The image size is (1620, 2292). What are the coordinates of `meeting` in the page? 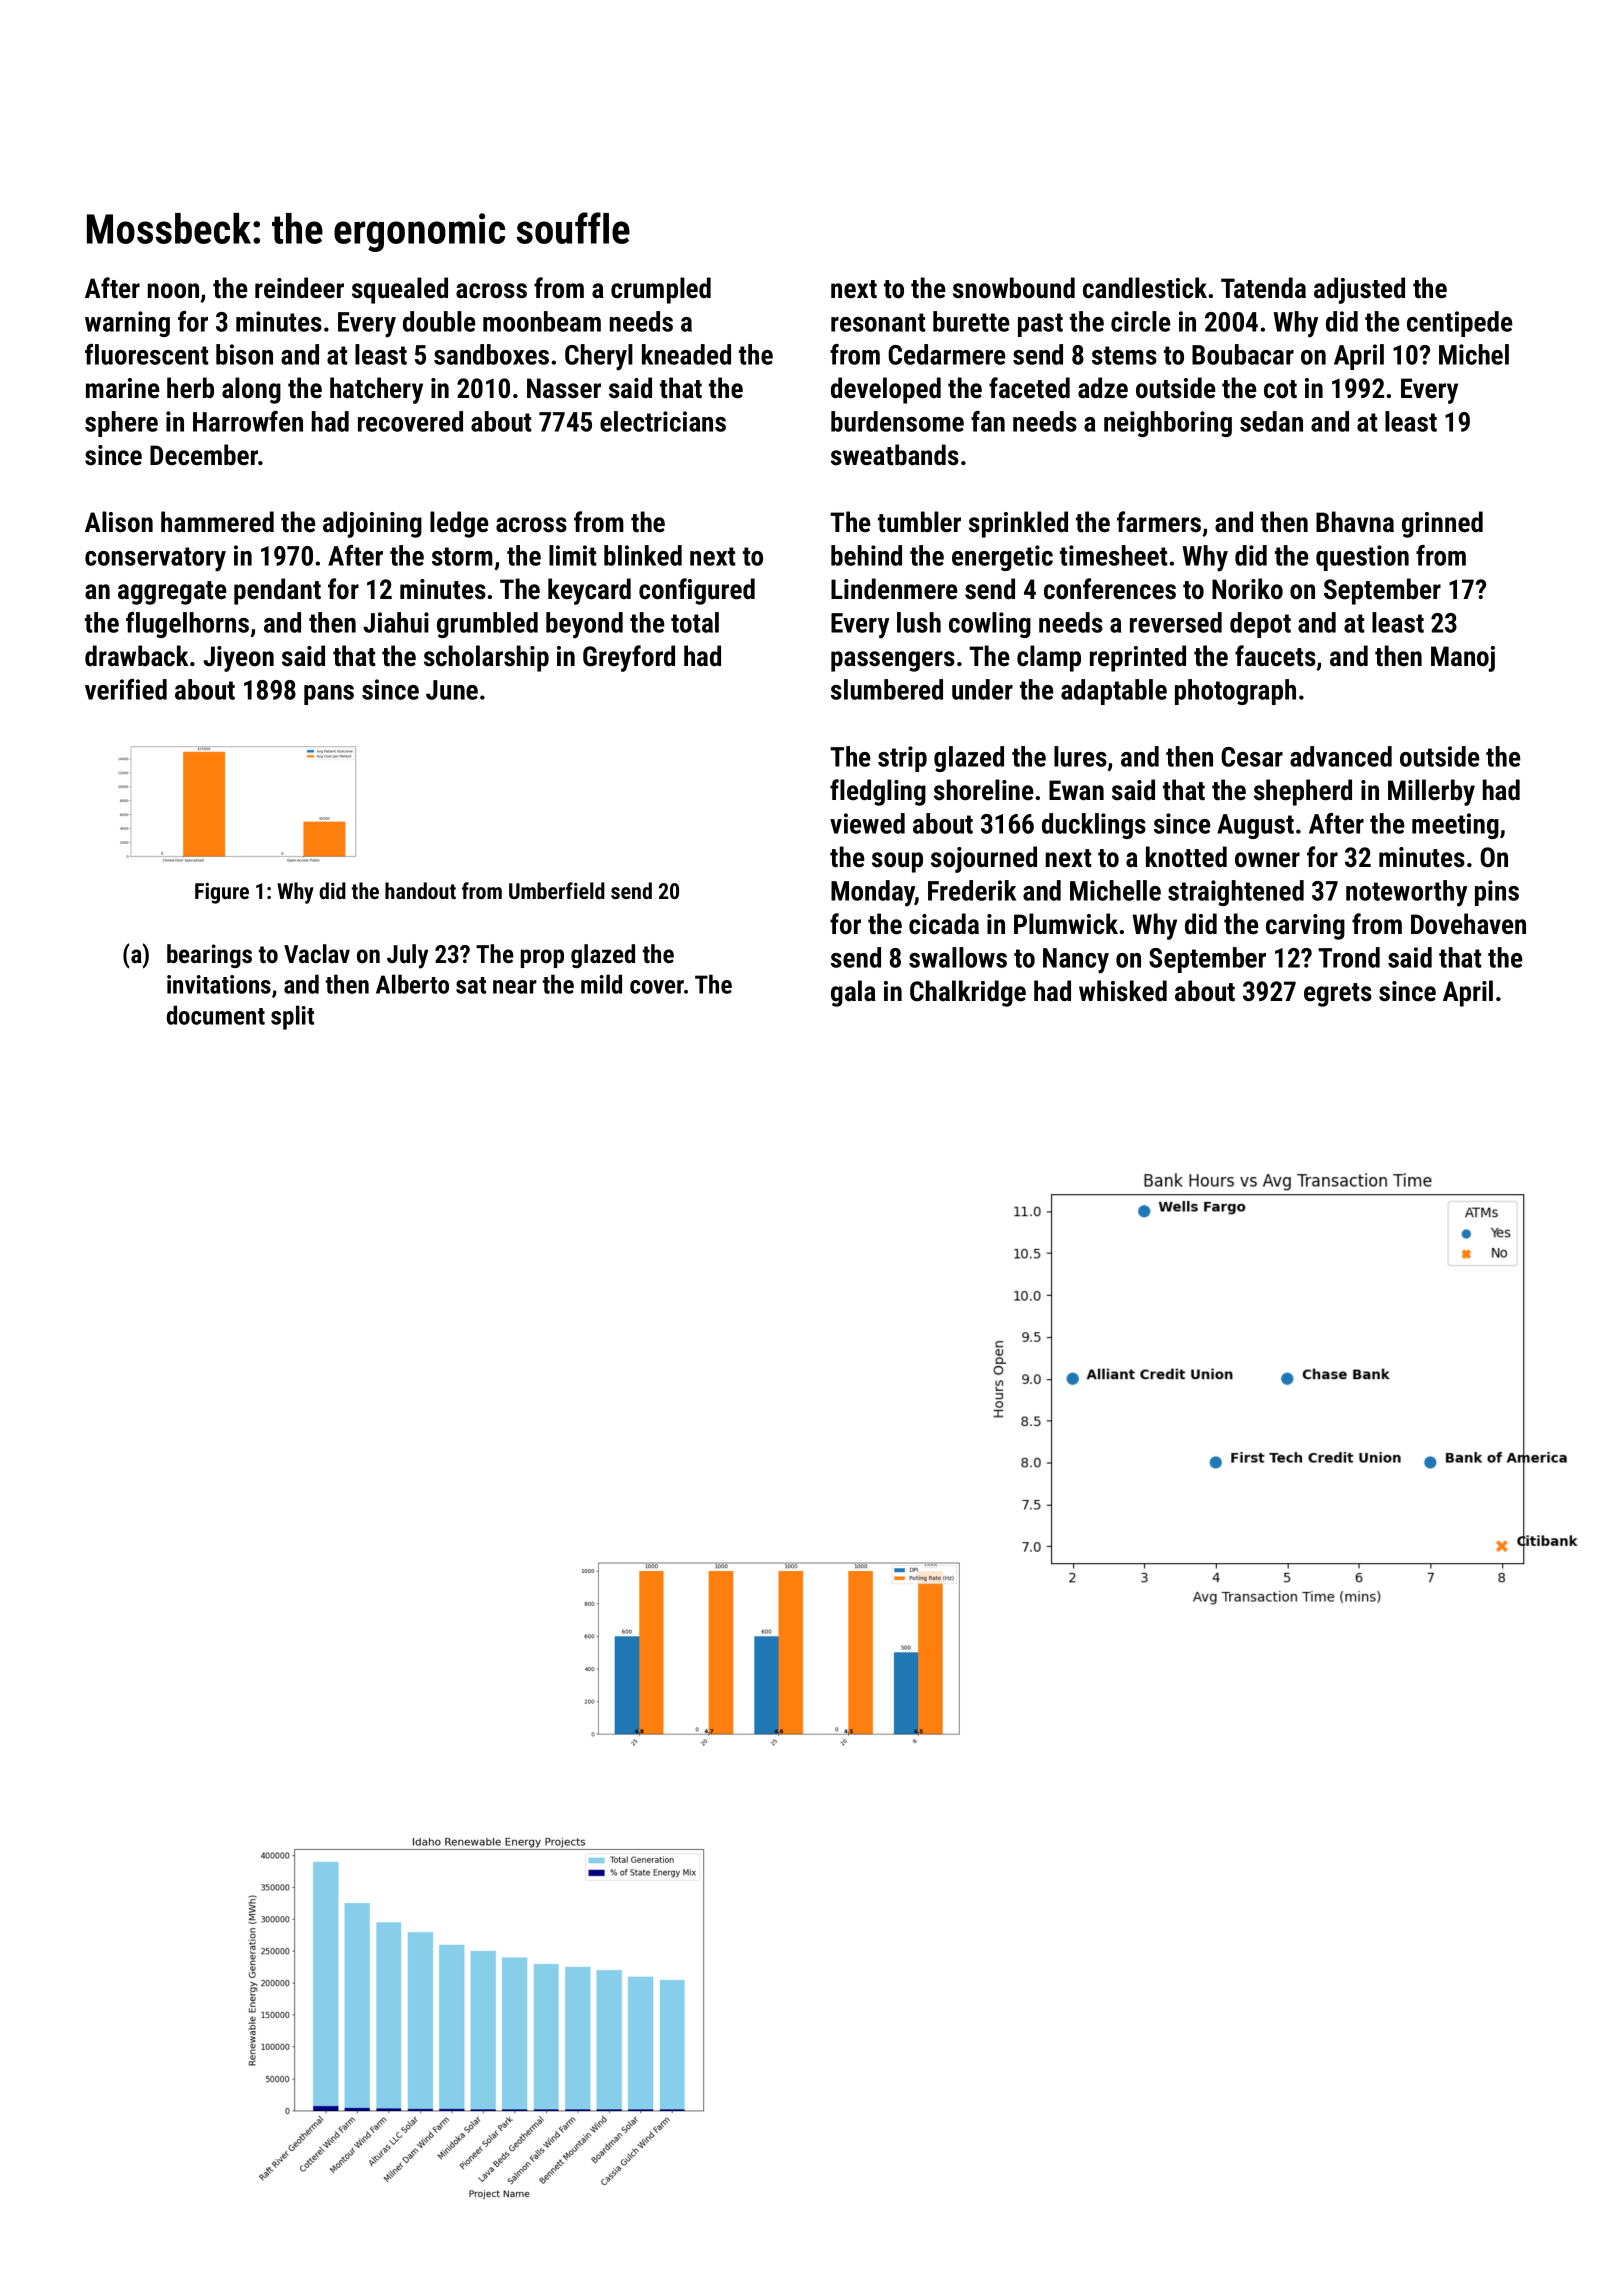 It's located at (1455, 826).
